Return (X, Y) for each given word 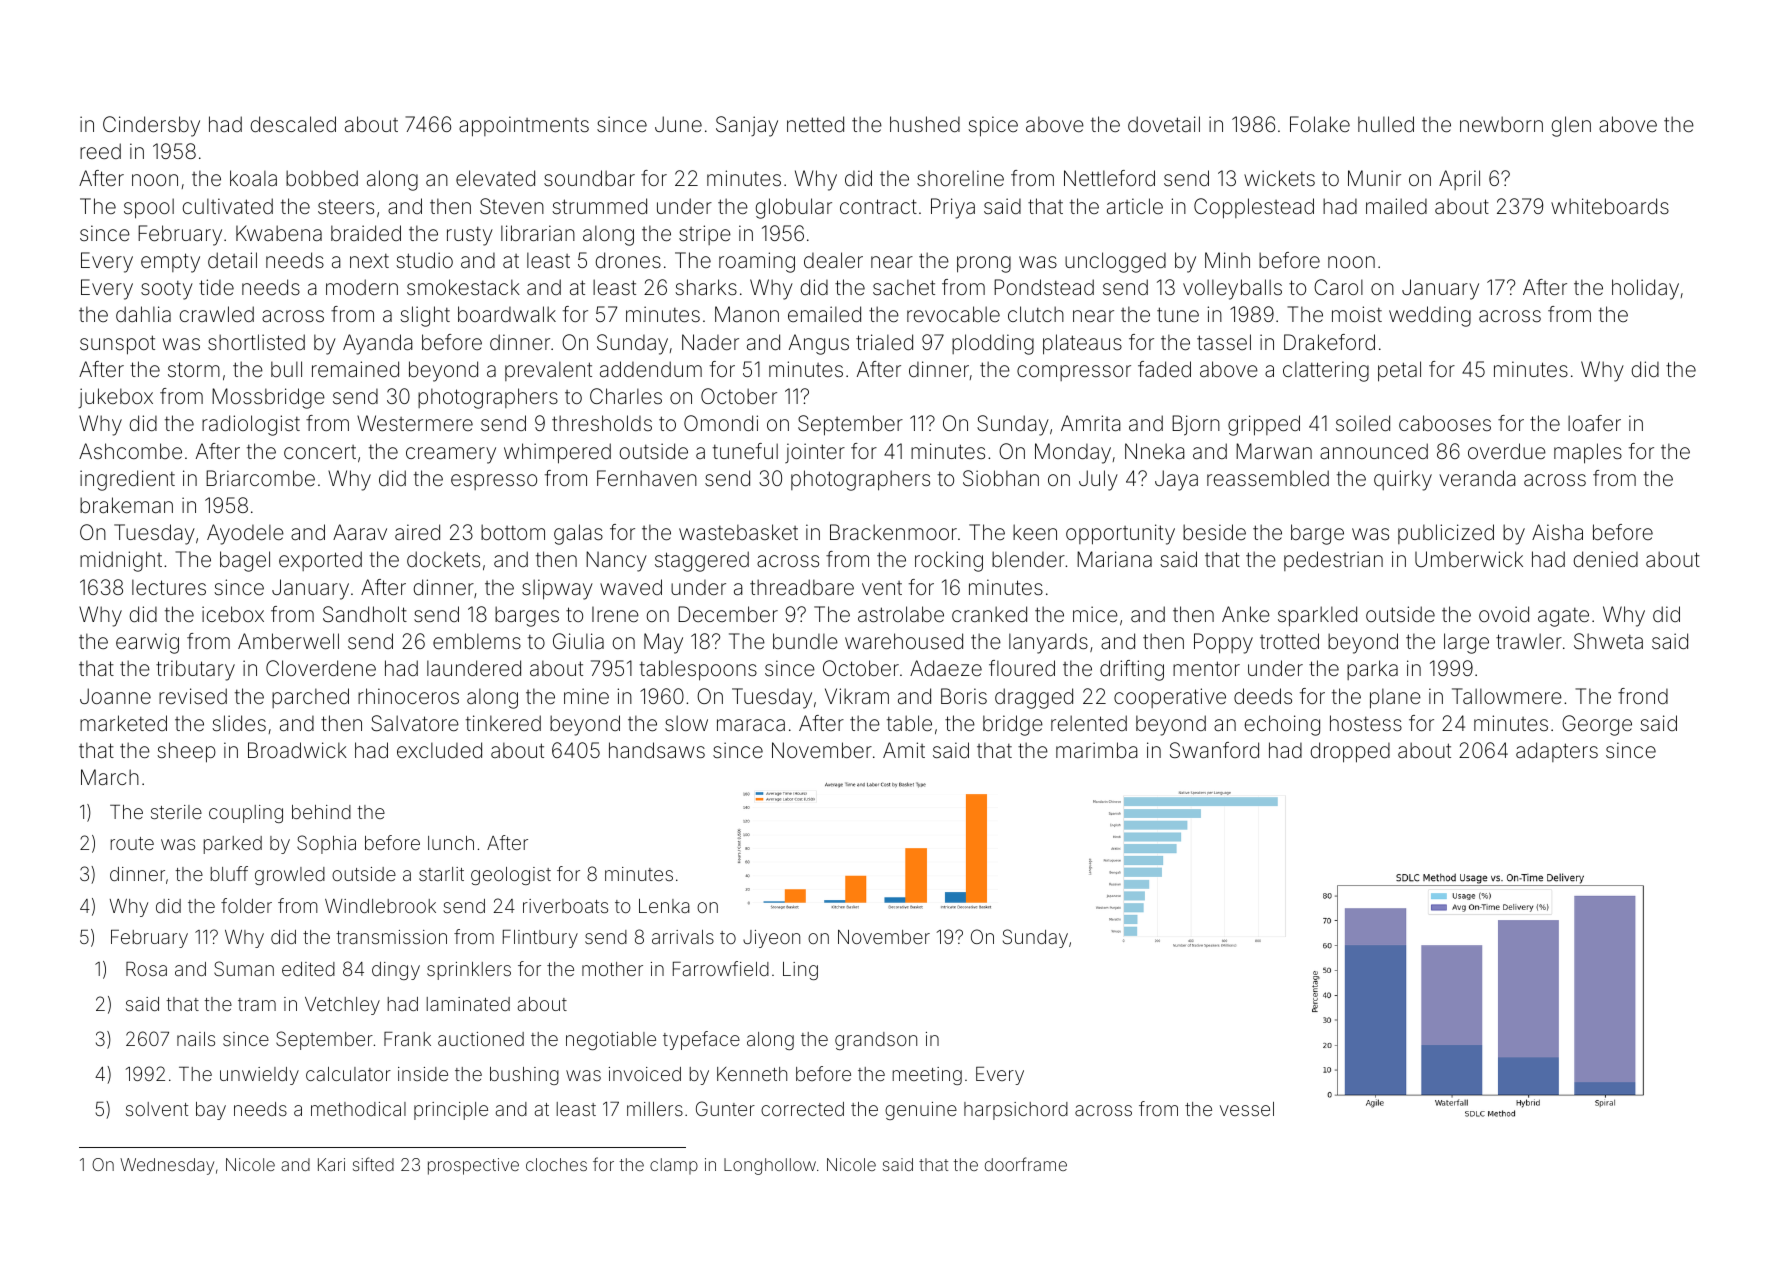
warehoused (904, 641)
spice (993, 126)
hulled (1386, 124)
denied (1606, 559)
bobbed (322, 178)
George (1597, 725)
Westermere (415, 423)
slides (239, 723)
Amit (904, 750)
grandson (876, 1041)
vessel (1247, 1109)
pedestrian (1333, 561)
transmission (391, 937)
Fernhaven (647, 478)
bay (211, 1111)
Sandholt (365, 614)
